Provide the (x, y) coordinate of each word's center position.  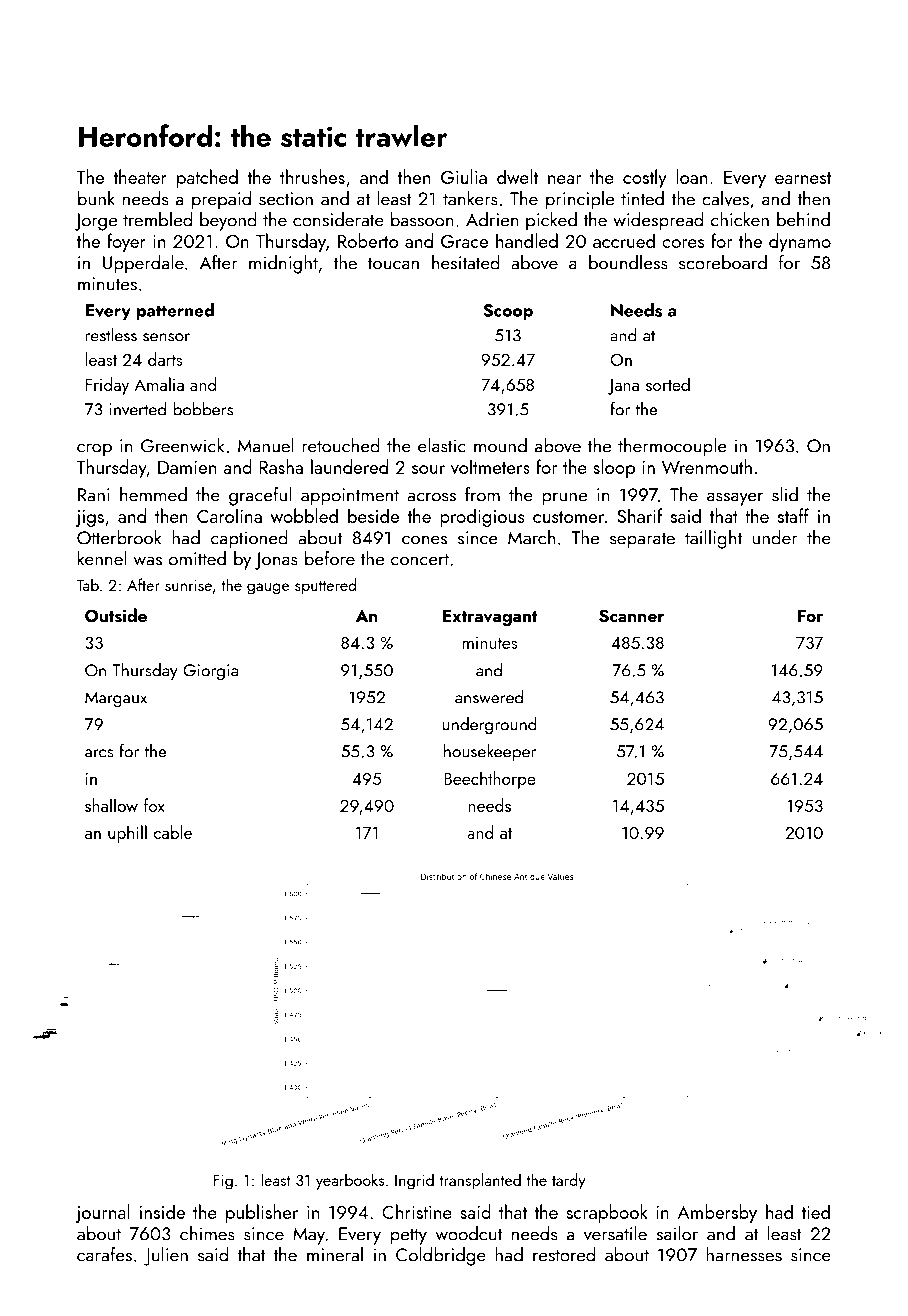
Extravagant (490, 617)
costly (645, 178)
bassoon (422, 219)
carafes (104, 1254)
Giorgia (210, 672)
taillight (713, 539)
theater (140, 176)
